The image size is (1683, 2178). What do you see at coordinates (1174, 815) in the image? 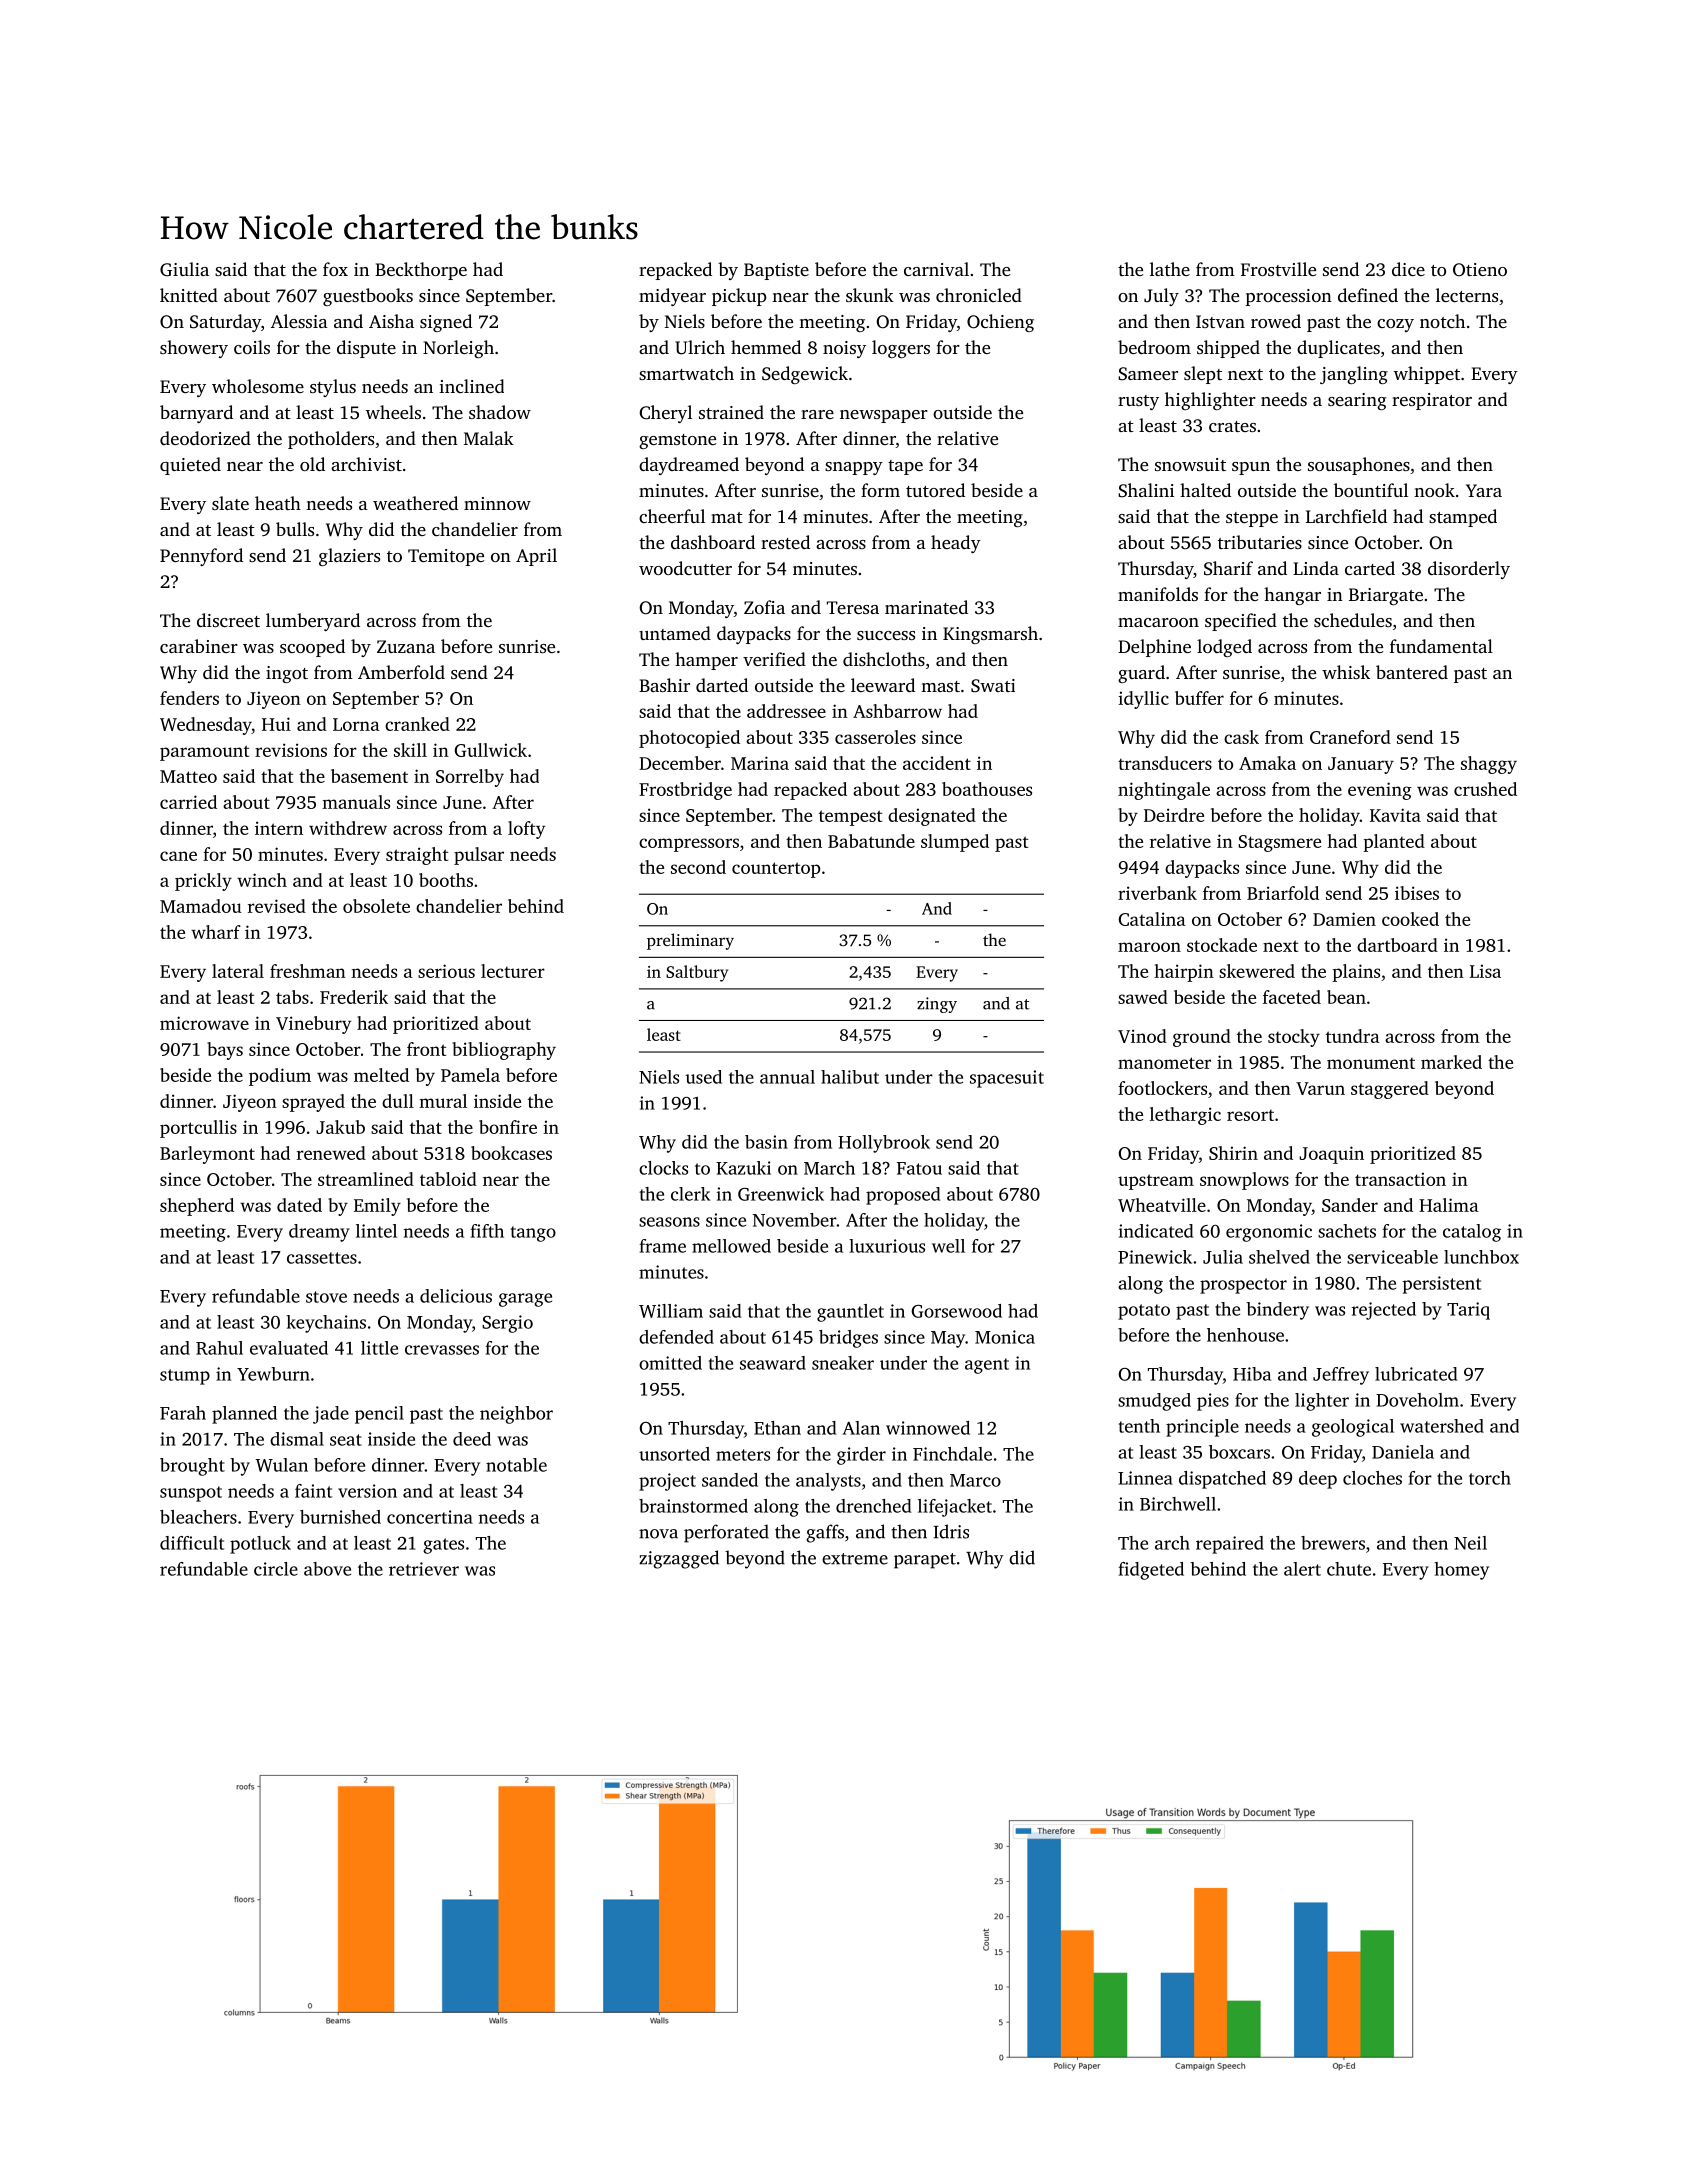
I see `Deirdre` at bounding box center [1174, 815].
